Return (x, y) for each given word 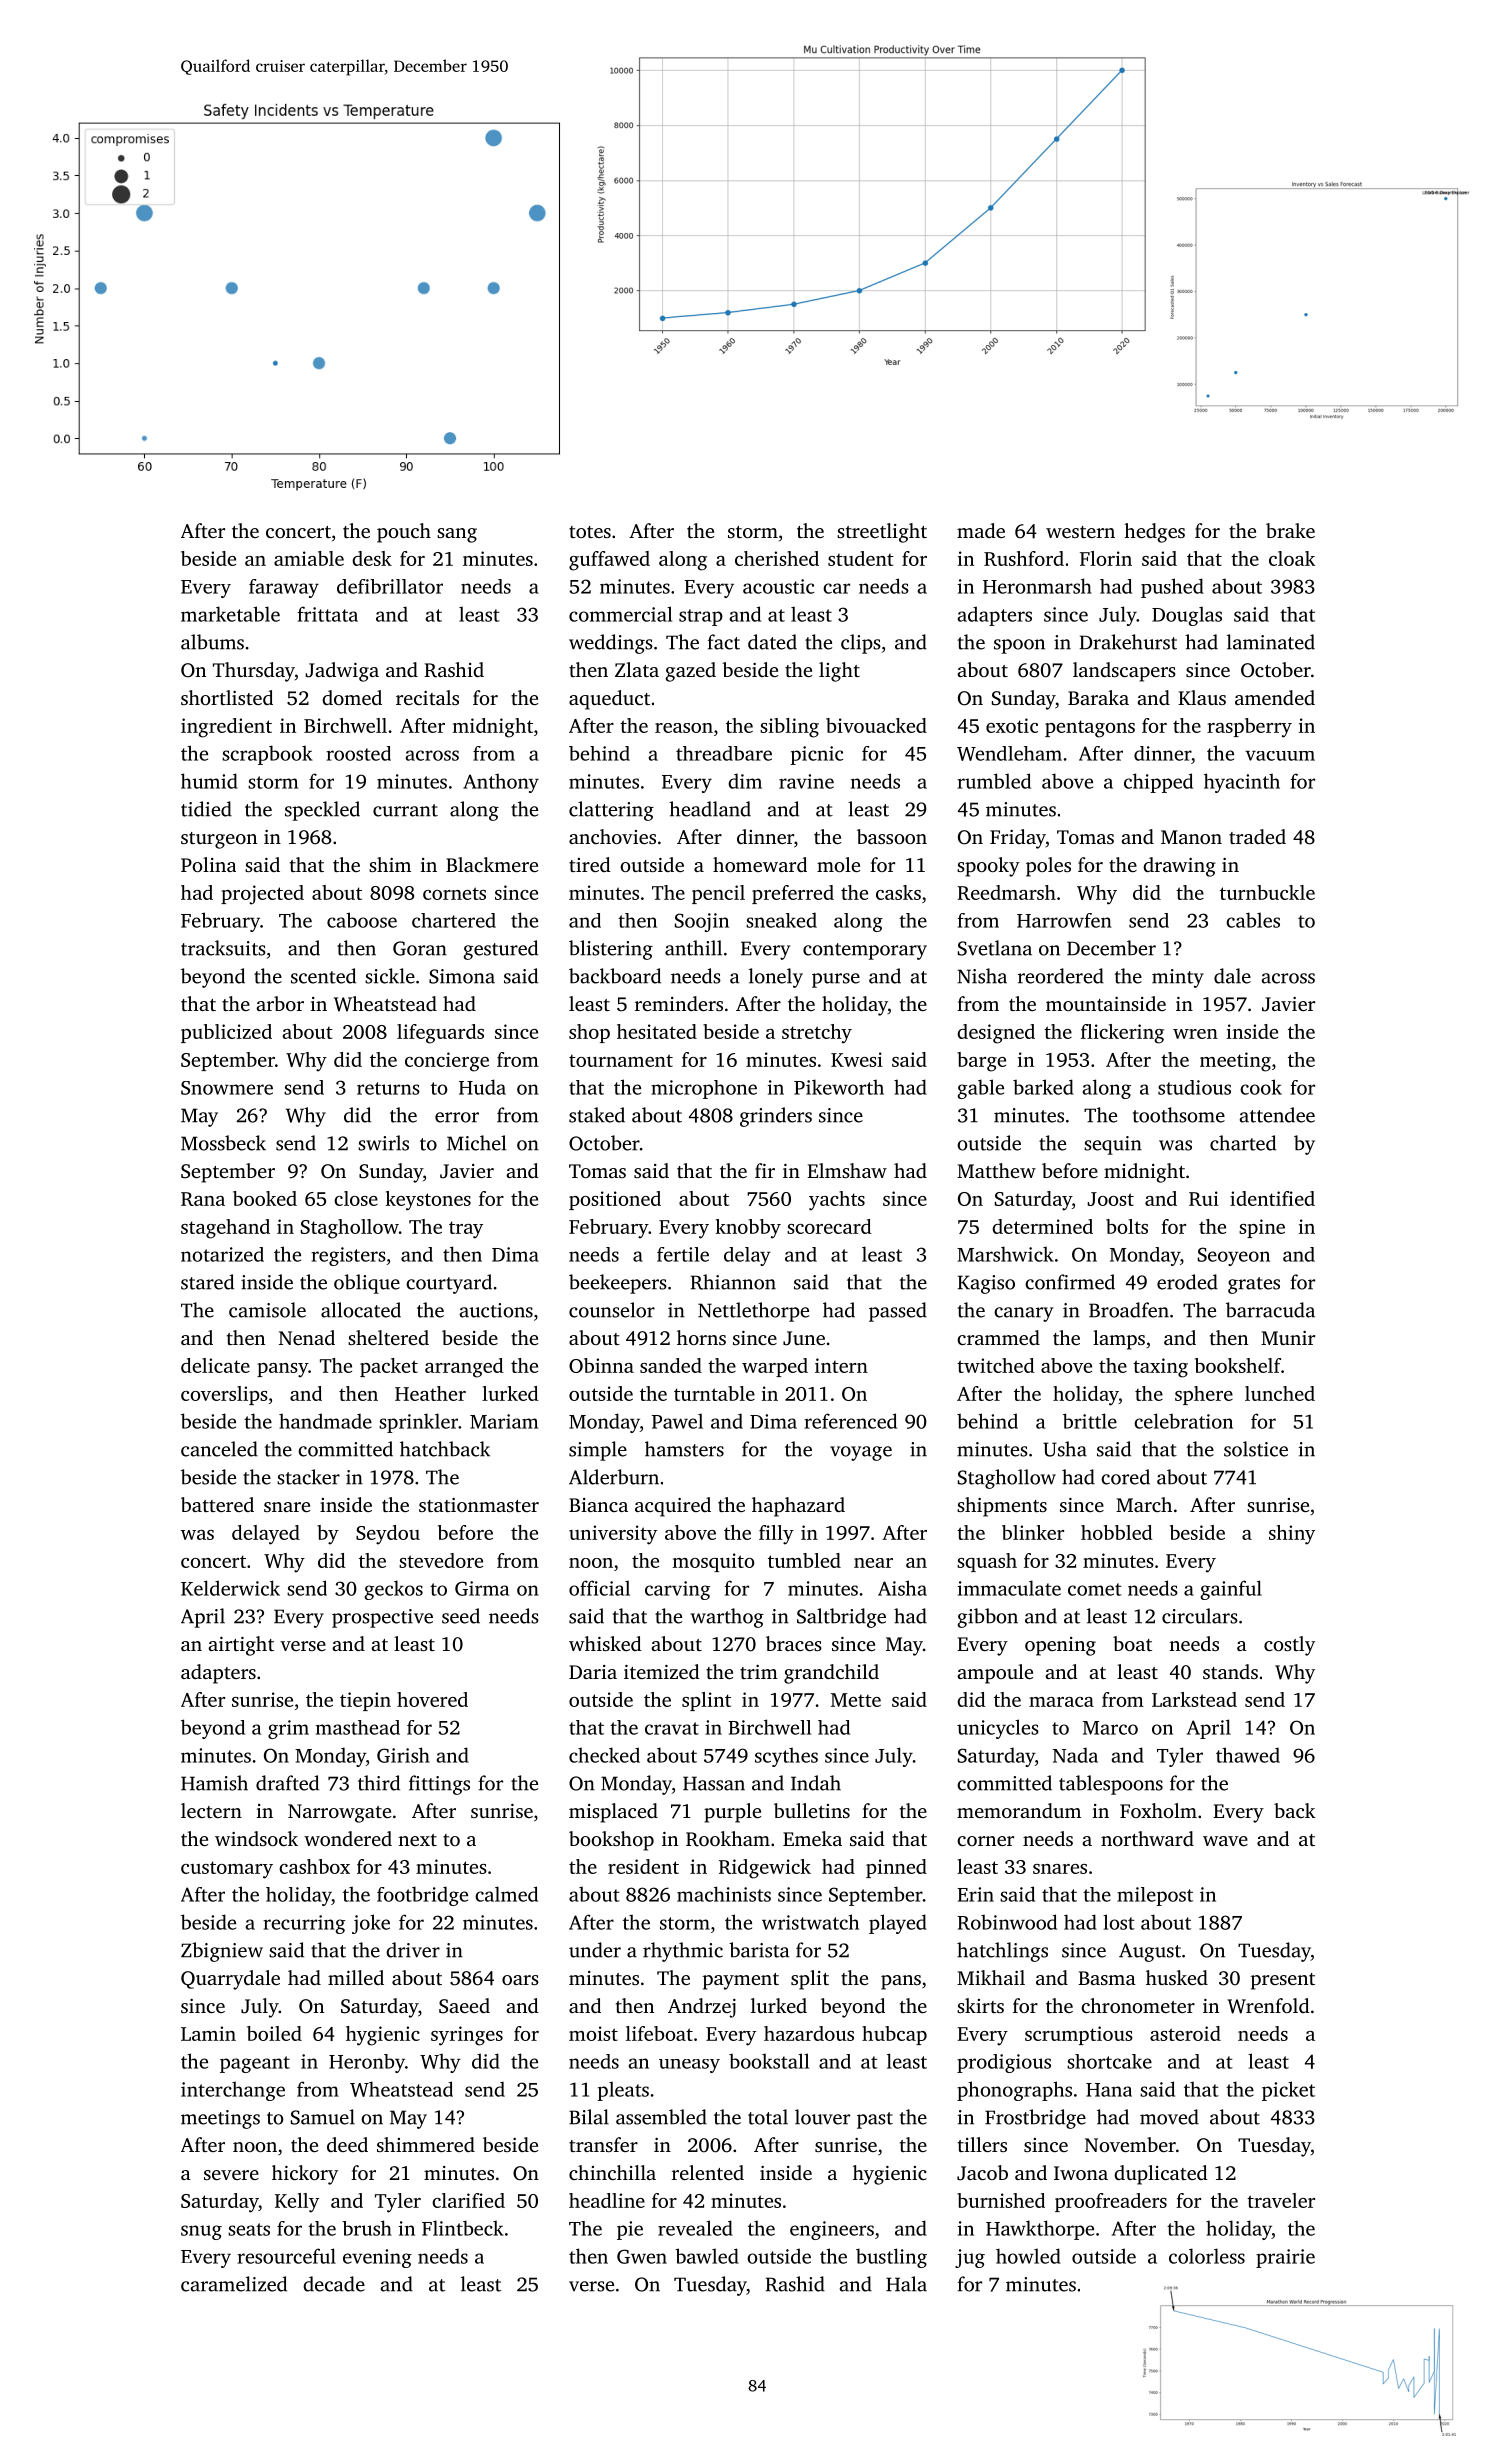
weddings (611, 644)
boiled (274, 2033)
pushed (1172, 588)
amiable (309, 558)
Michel (476, 1143)
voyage (861, 1453)
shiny (1292, 1535)
